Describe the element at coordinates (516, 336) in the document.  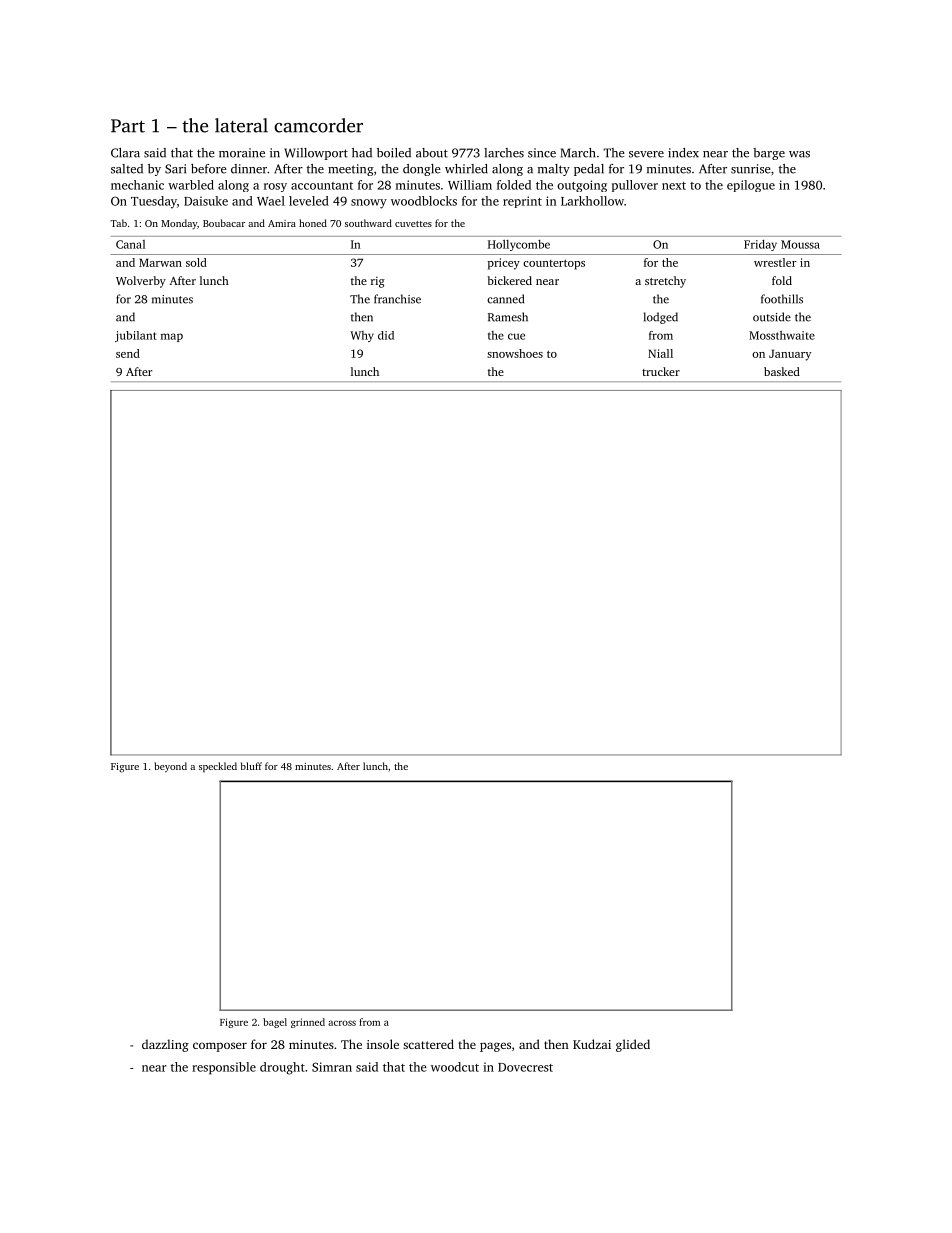
I see `cue` at that location.
